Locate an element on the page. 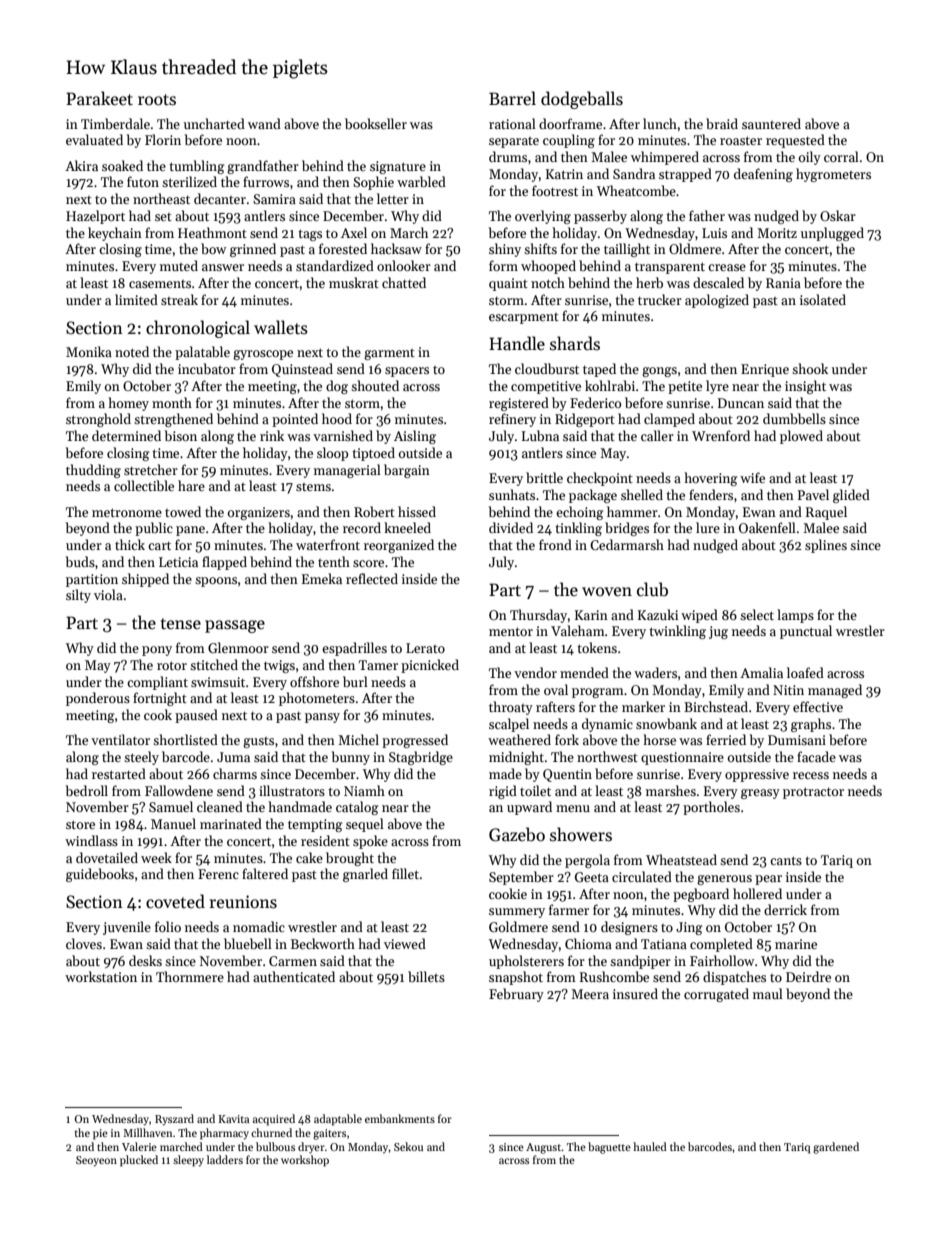 The image size is (952, 1233). Sekou is located at coordinates (408, 1146).
